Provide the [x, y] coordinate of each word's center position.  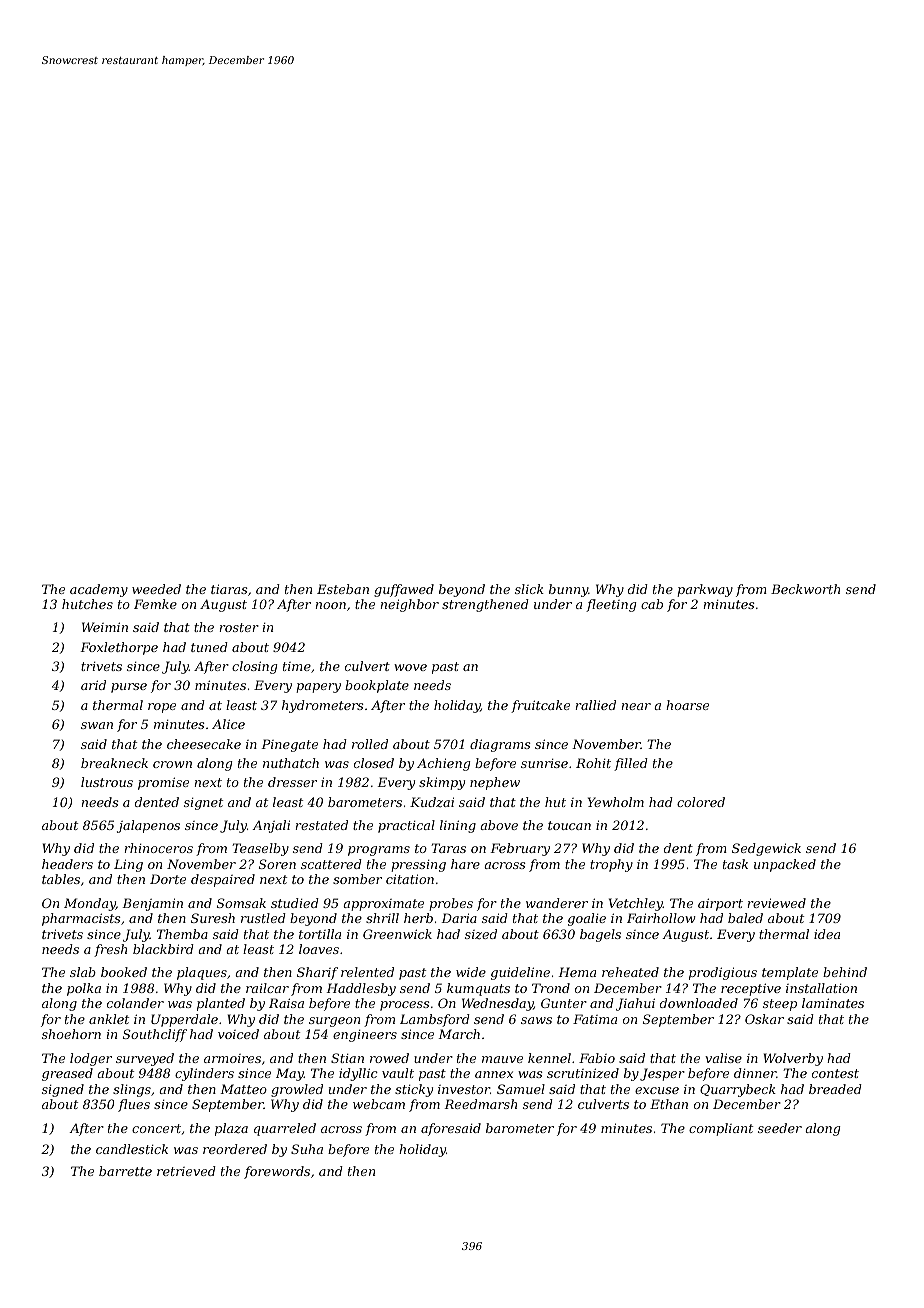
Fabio [597, 1058]
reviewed [777, 903]
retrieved [186, 1171]
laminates [833, 1003]
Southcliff [155, 1035]
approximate [383, 905]
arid [93, 685]
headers [67, 864]
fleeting [611, 605]
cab [652, 604]
